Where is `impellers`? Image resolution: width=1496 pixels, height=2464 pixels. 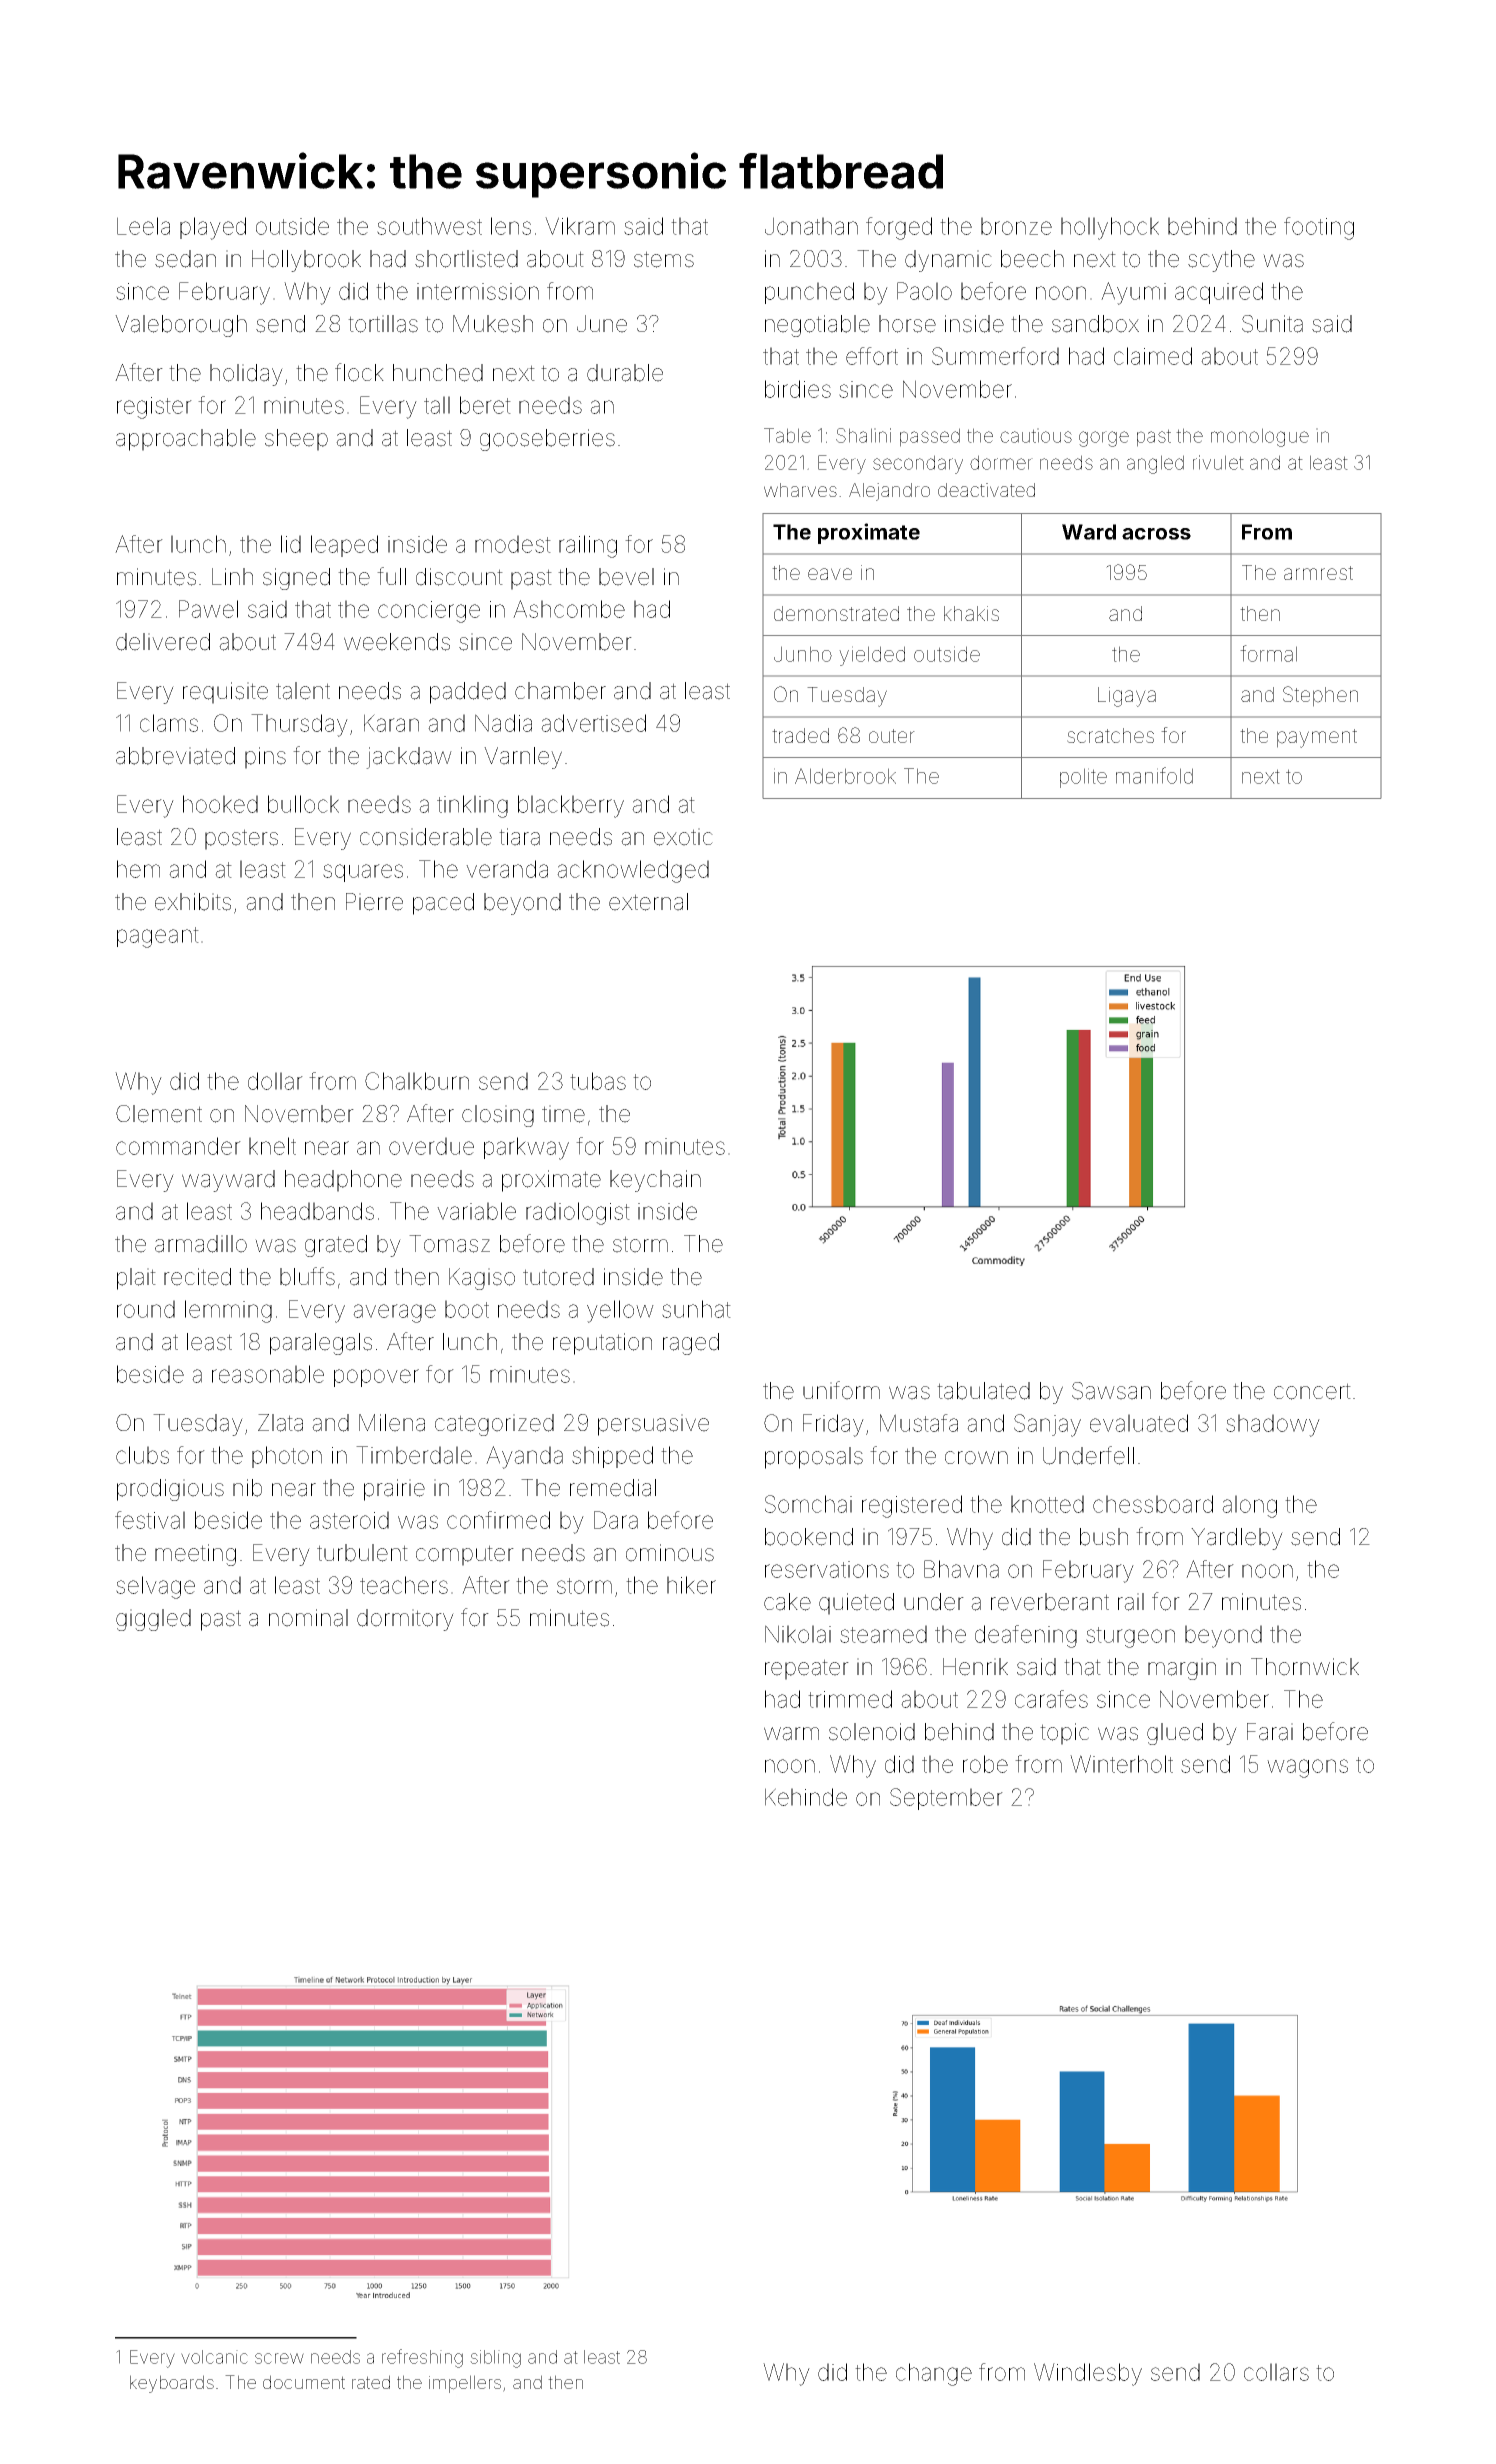 impellers is located at coordinates (465, 2384).
